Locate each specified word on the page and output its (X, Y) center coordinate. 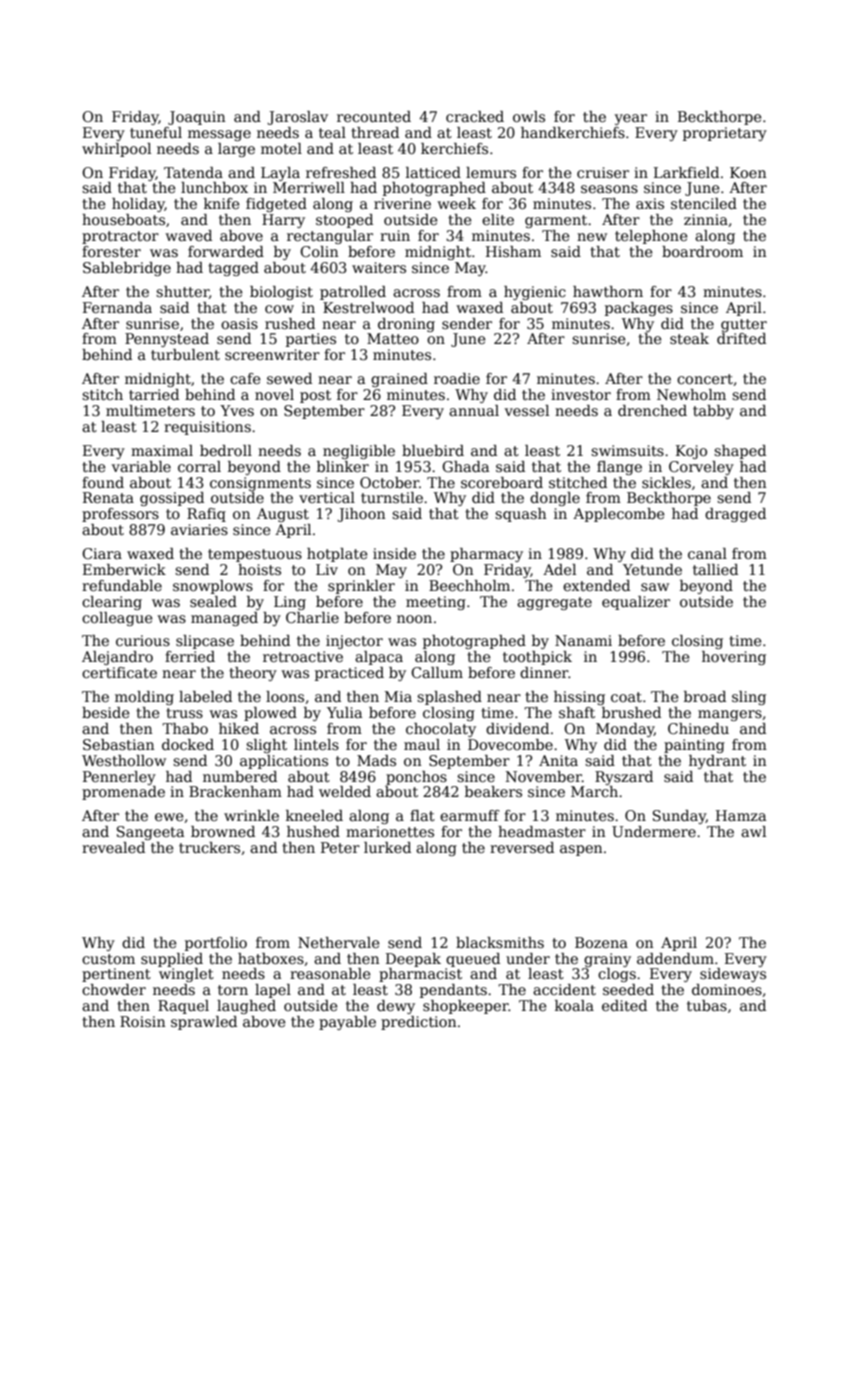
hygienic (535, 293)
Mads (376, 760)
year (631, 119)
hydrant (717, 762)
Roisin (143, 1021)
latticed (433, 172)
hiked (239, 728)
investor (581, 394)
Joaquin (197, 118)
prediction (419, 1023)
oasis (239, 323)
